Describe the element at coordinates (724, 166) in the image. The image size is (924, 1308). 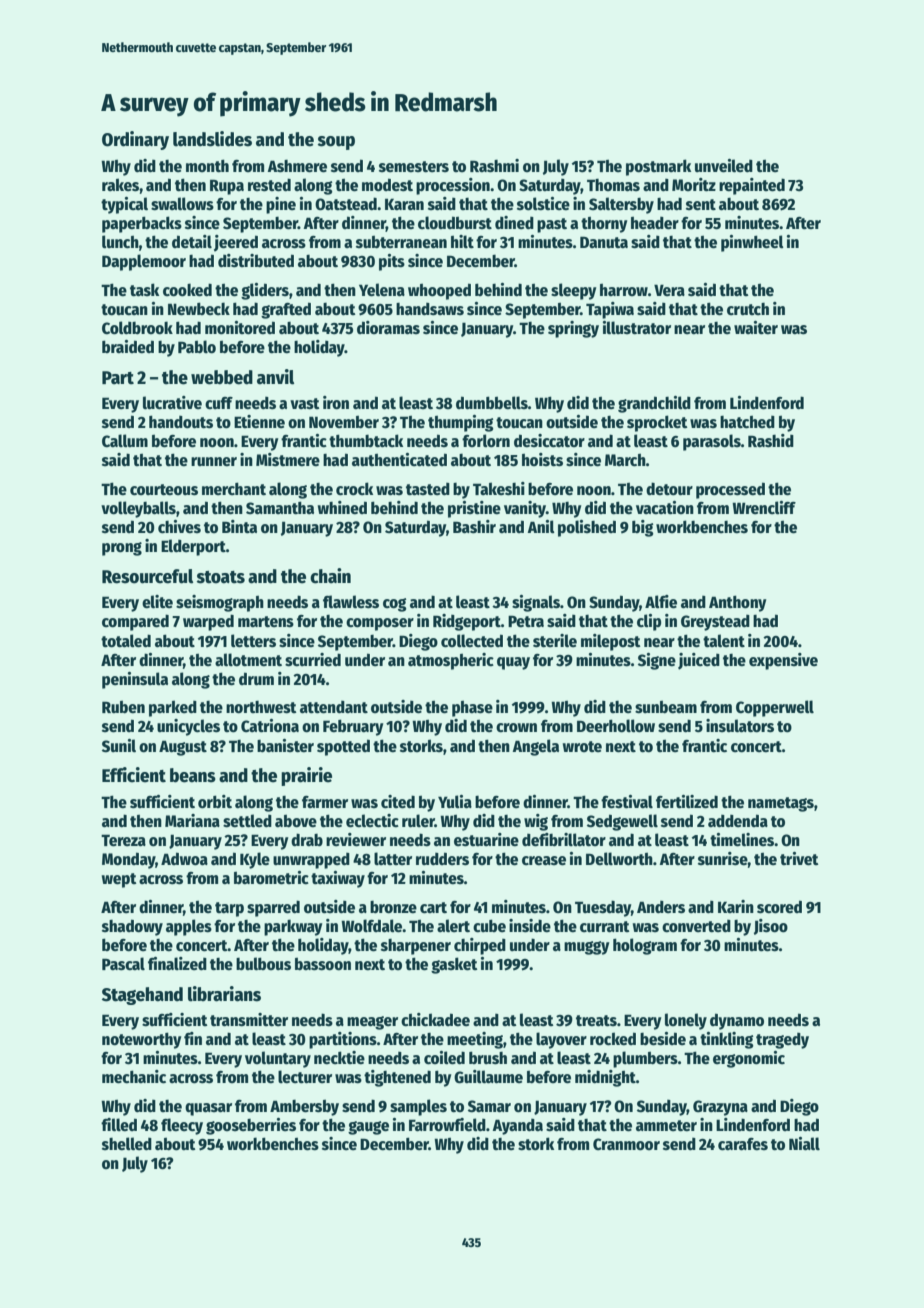
I see `unveiled` at that location.
